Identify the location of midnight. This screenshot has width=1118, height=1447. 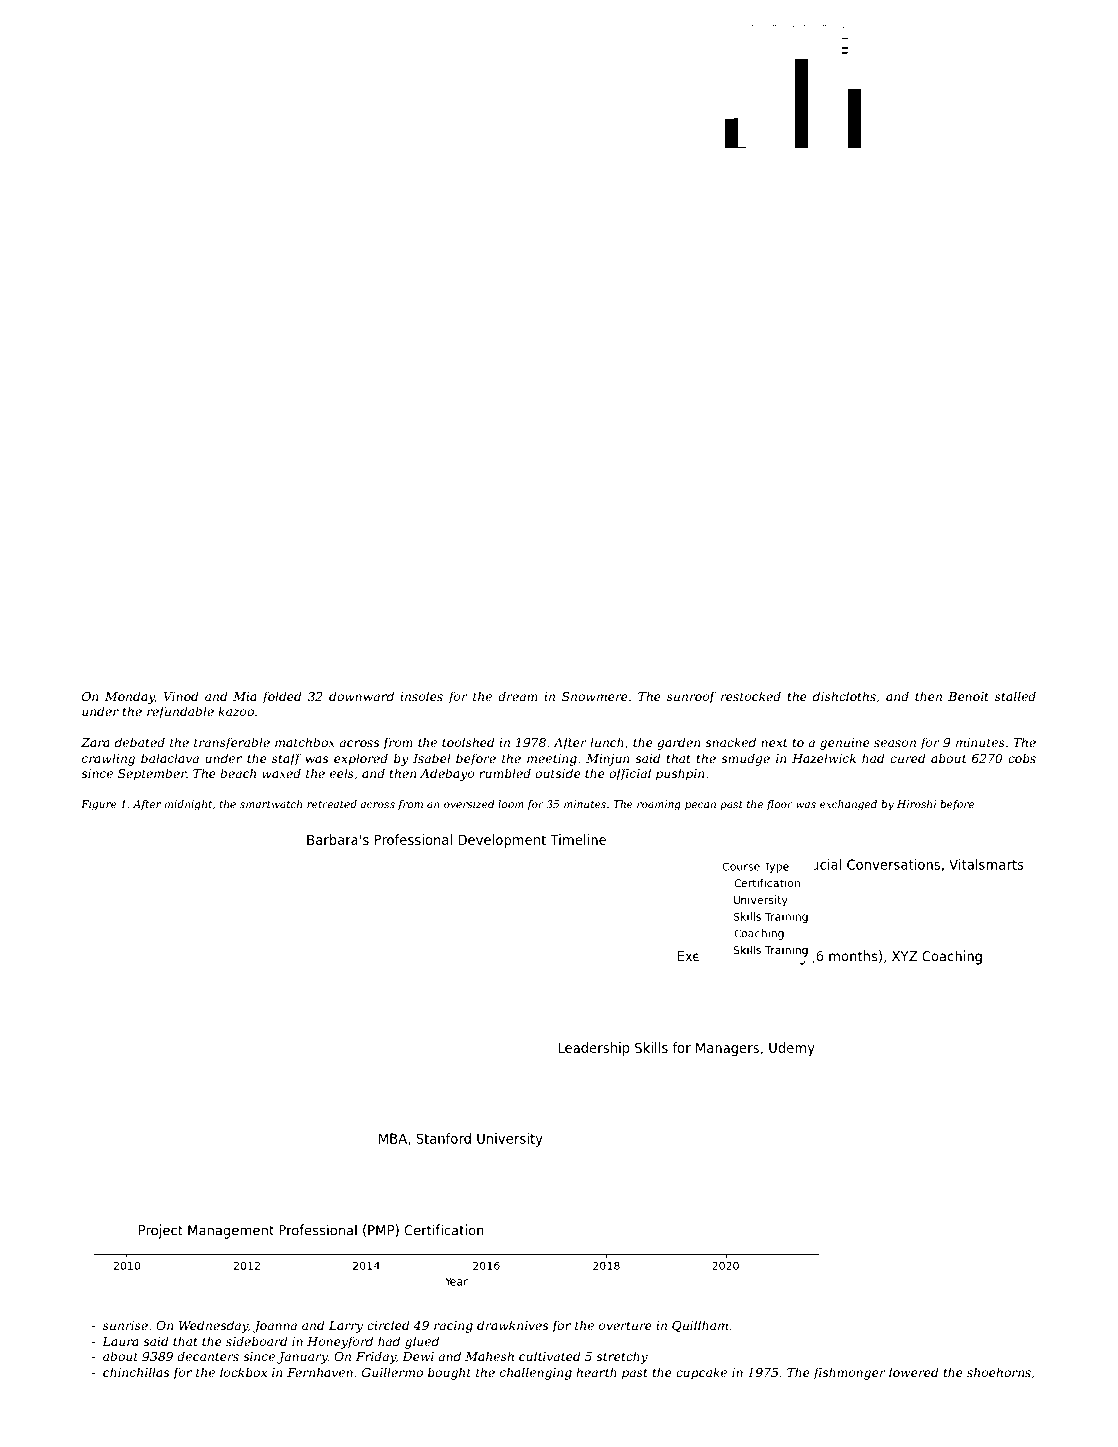
(188, 805).
